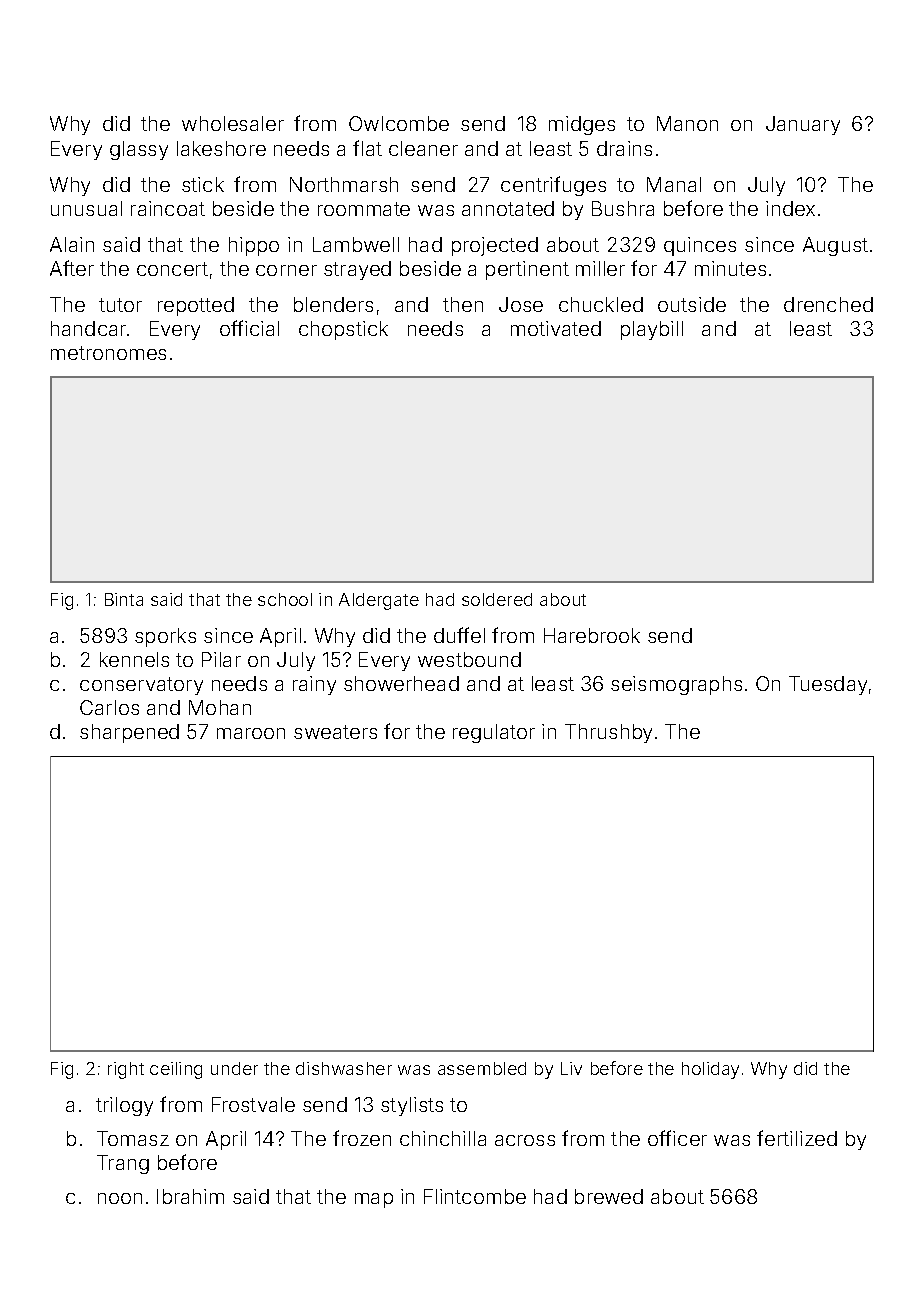 This screenshot has width=924, height=1314. What do you see at coordinates (521, 304) in the screenshot?
I see `Jose` at bounding box center [521, 304].
